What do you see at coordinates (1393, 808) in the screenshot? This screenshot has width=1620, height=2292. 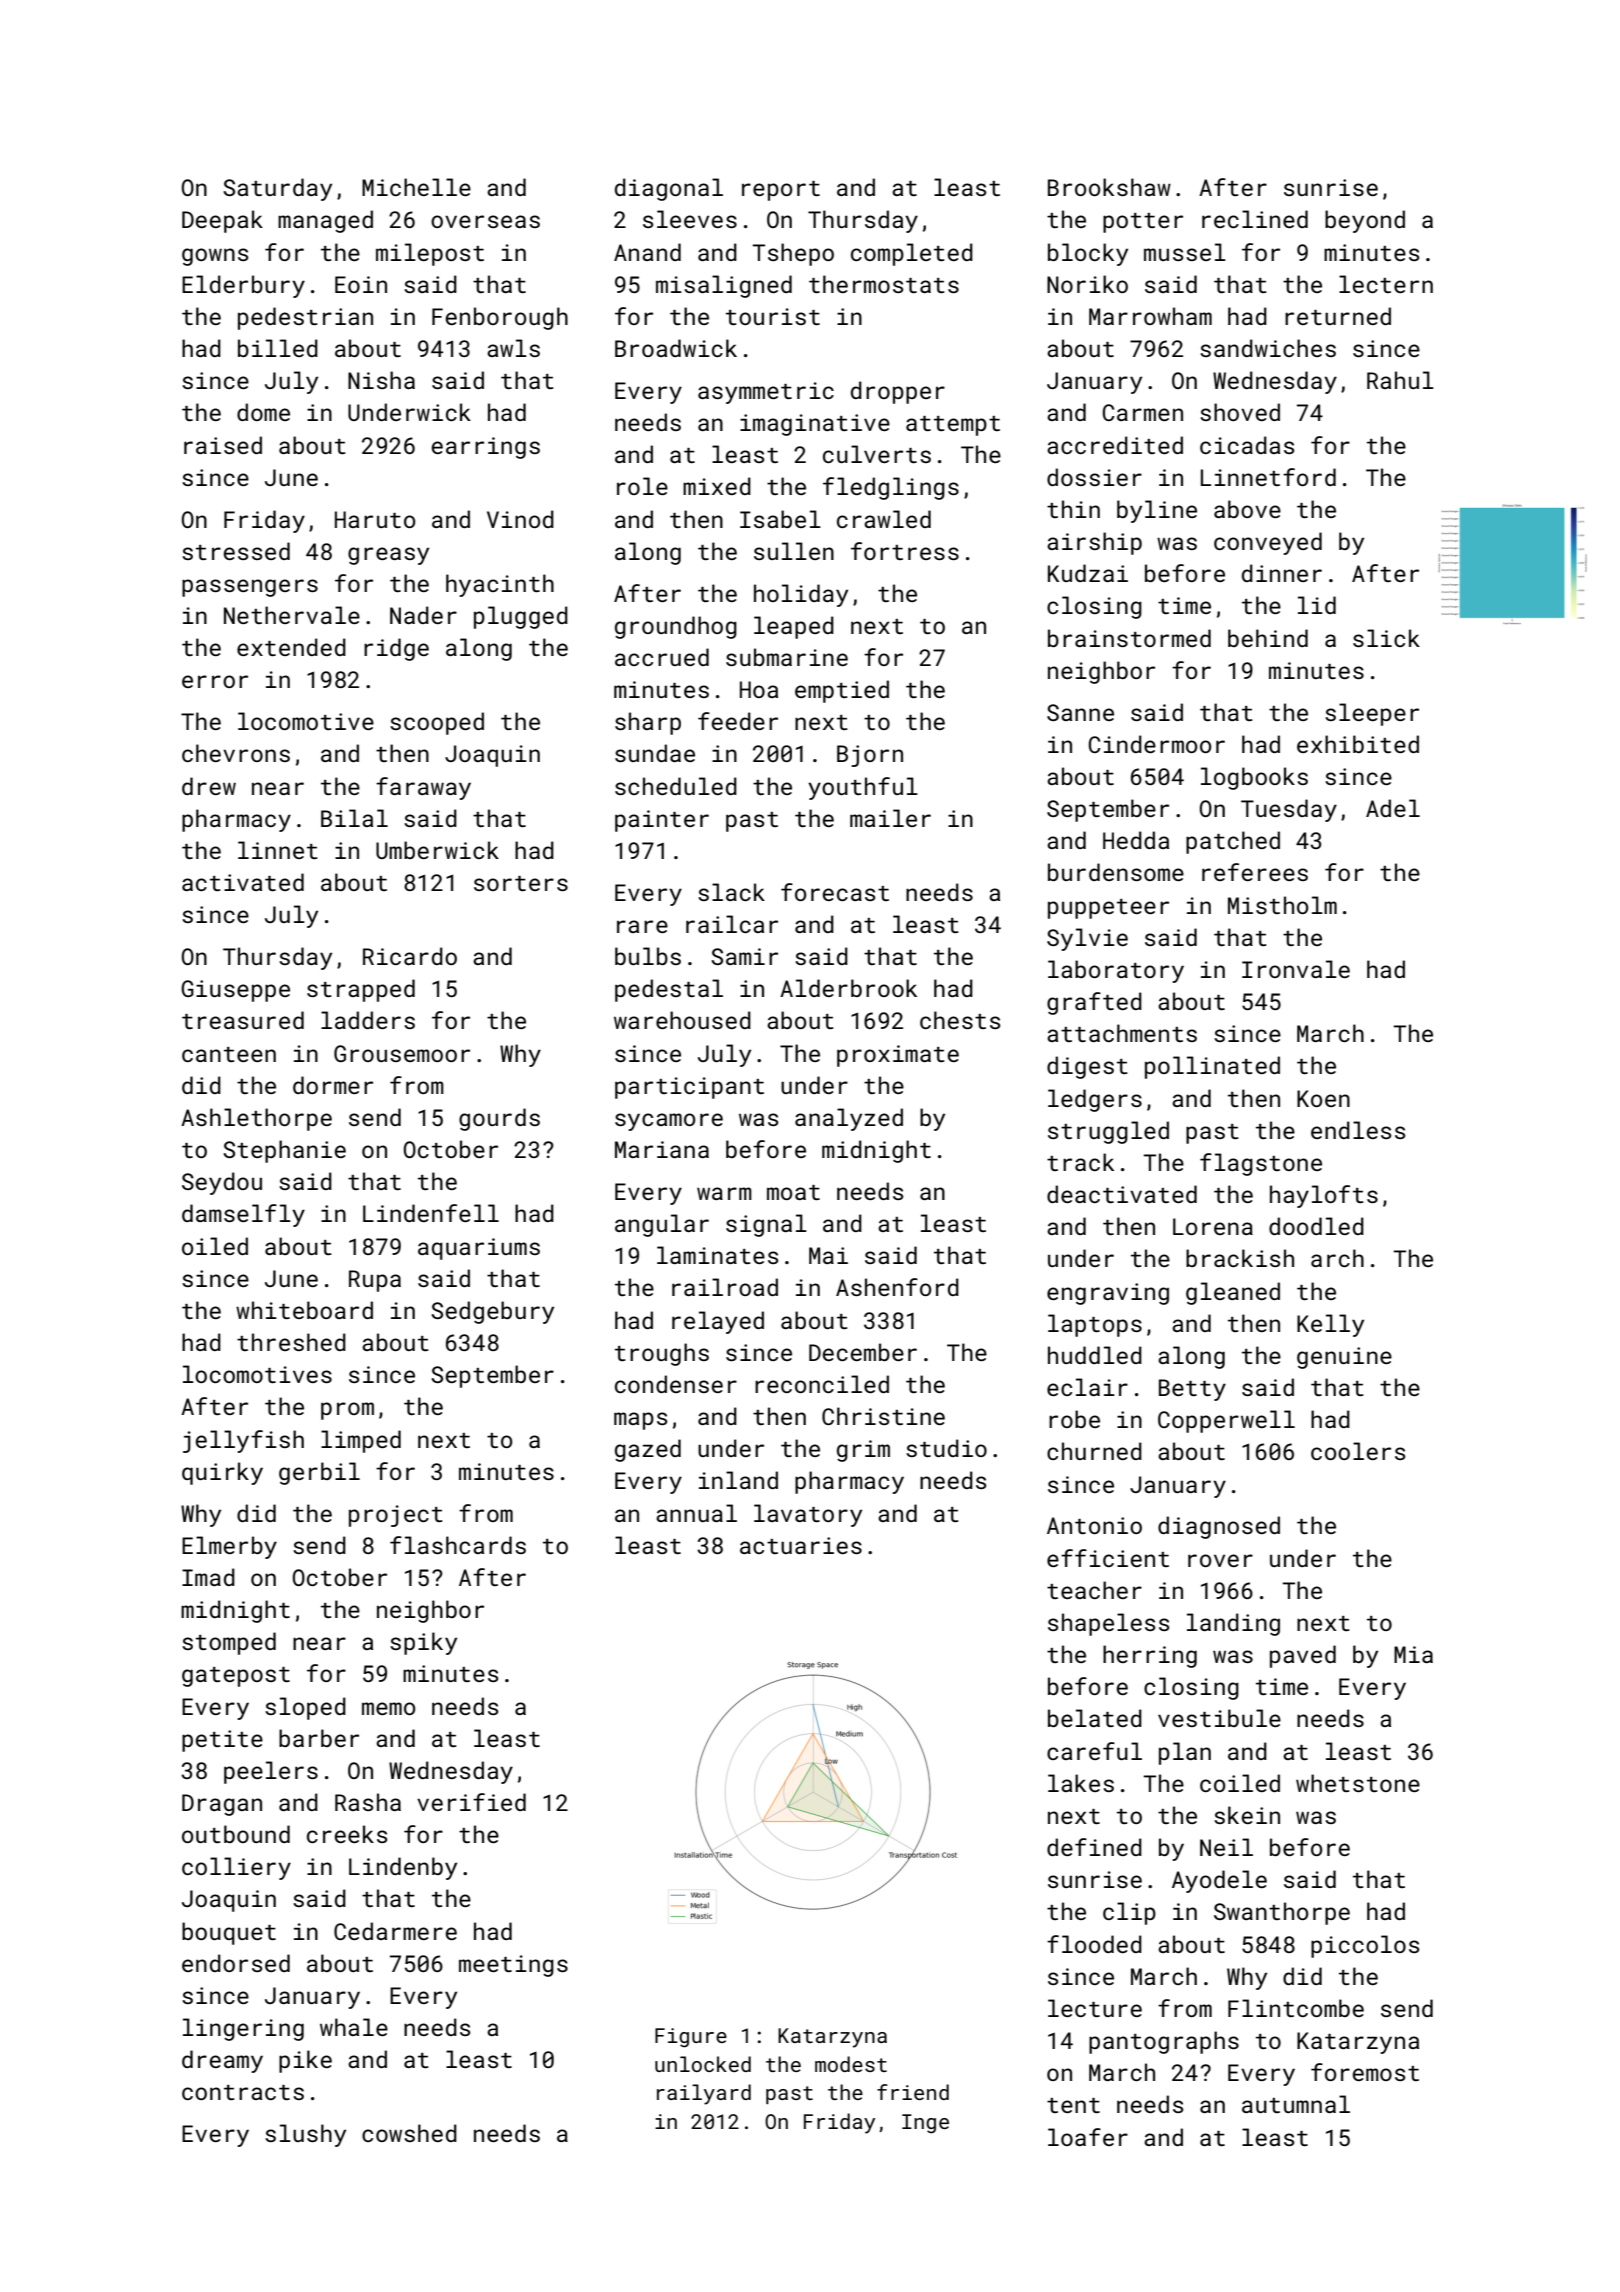 I see `Adel` at bounding box center [1393, 808].
